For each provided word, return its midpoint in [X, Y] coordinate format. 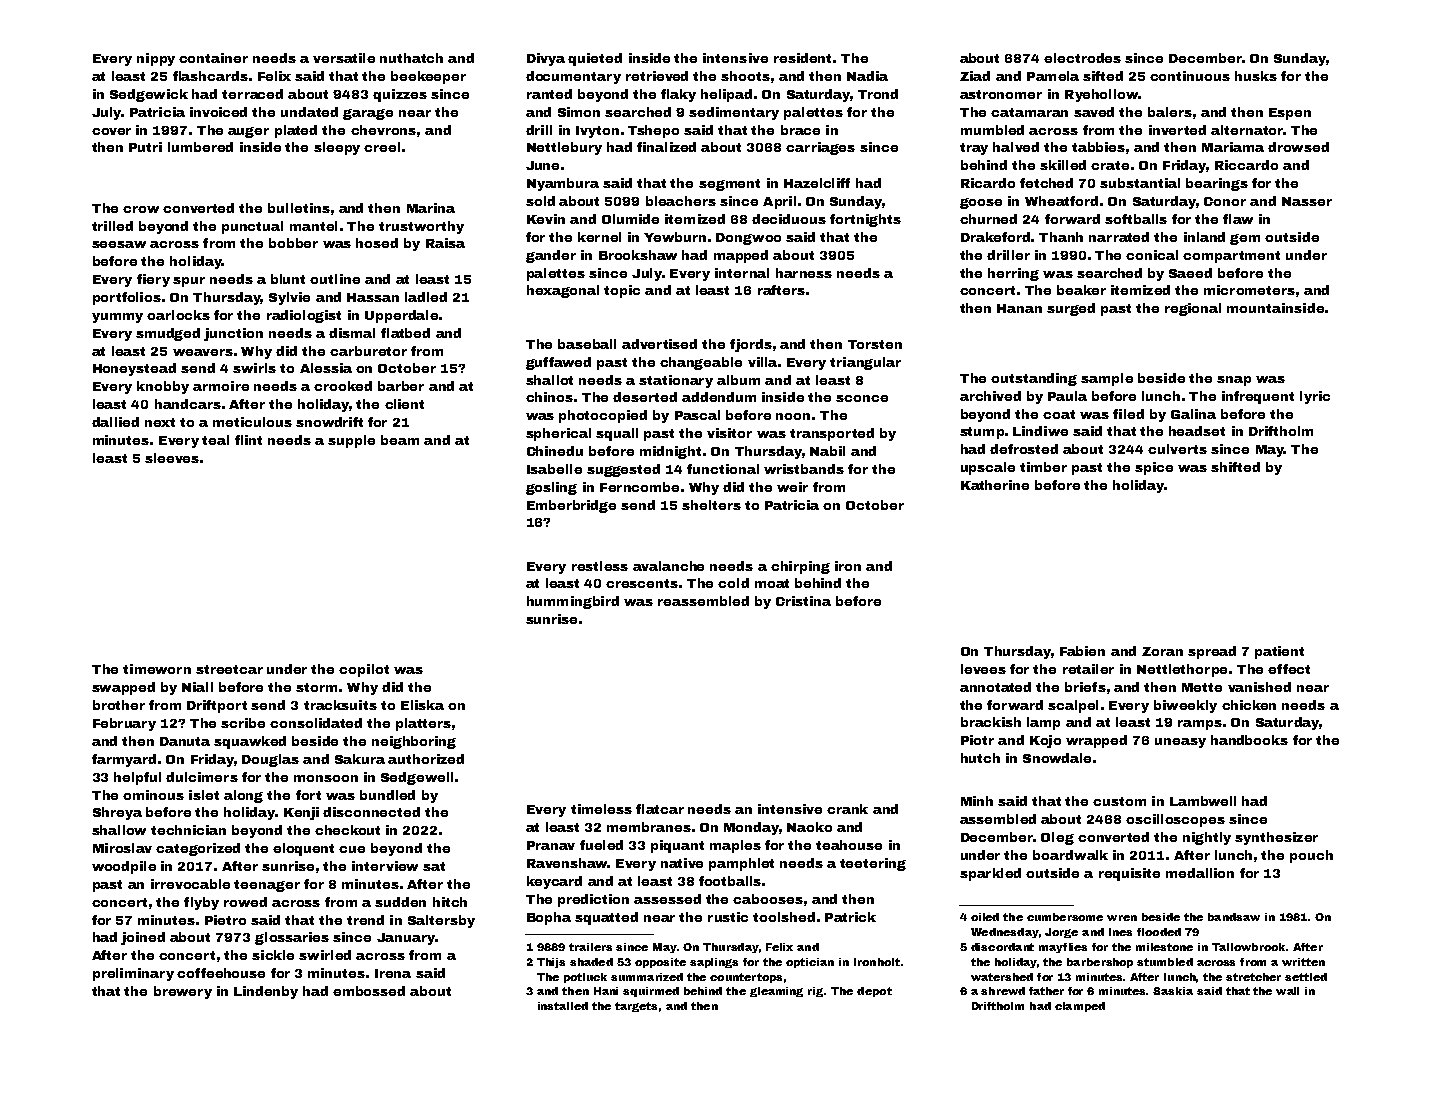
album [738, 380]
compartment [1231, 257]
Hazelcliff [817, 183]
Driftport [217, 706]
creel [382, 147]
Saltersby [441, 921]
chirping [800, 567]
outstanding [1034, 379]
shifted [1235, 467]
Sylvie [289, 298]
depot [874, 992]
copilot [364, 670]
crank [847, 809]
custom [1119, 801]
